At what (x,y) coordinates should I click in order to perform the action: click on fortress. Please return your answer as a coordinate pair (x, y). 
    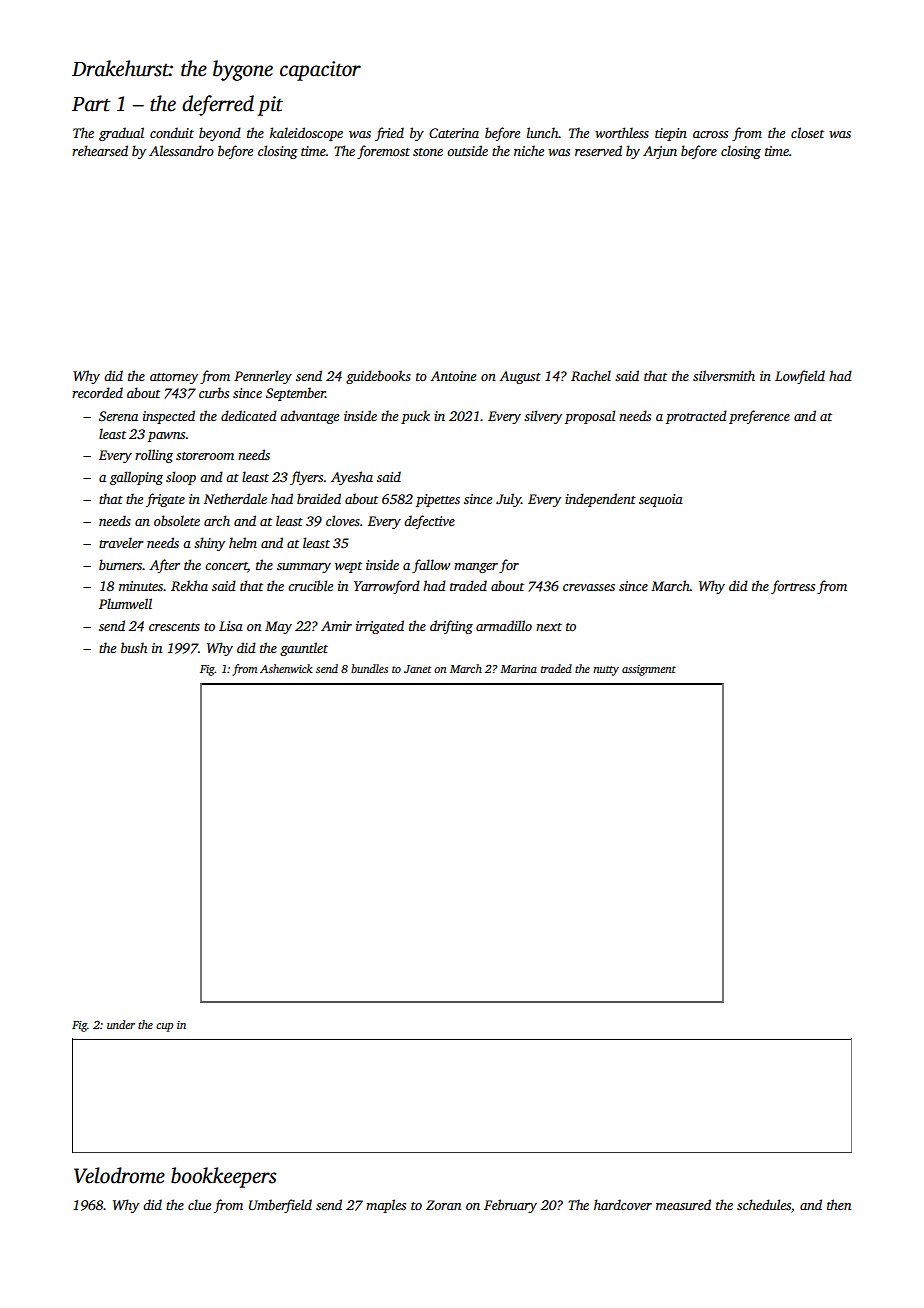
    Looking at the image, I should click on (793, 587).
